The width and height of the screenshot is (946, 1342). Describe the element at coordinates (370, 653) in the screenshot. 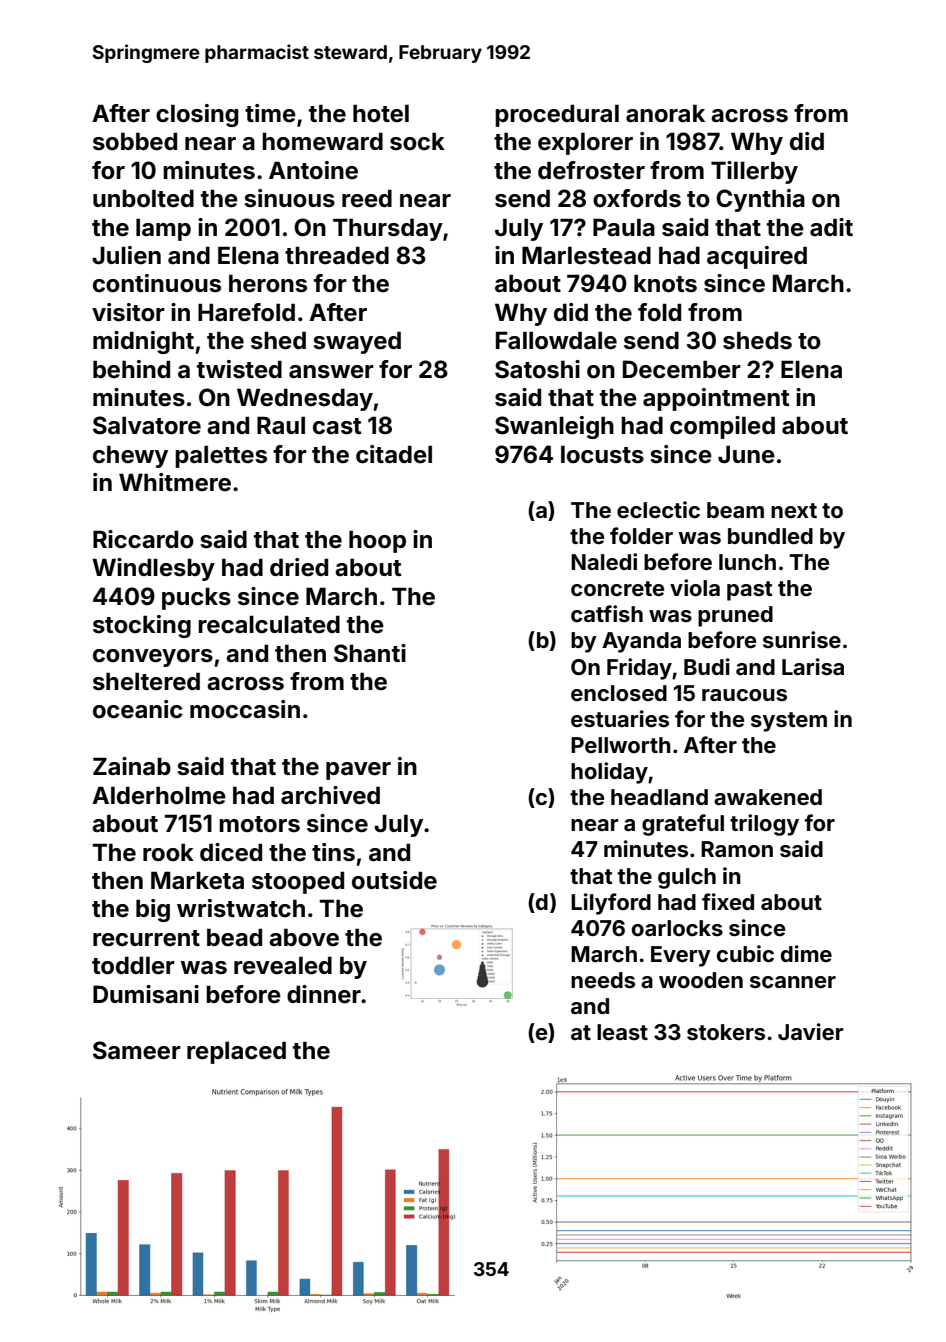

I see `Shanti` at that location.
